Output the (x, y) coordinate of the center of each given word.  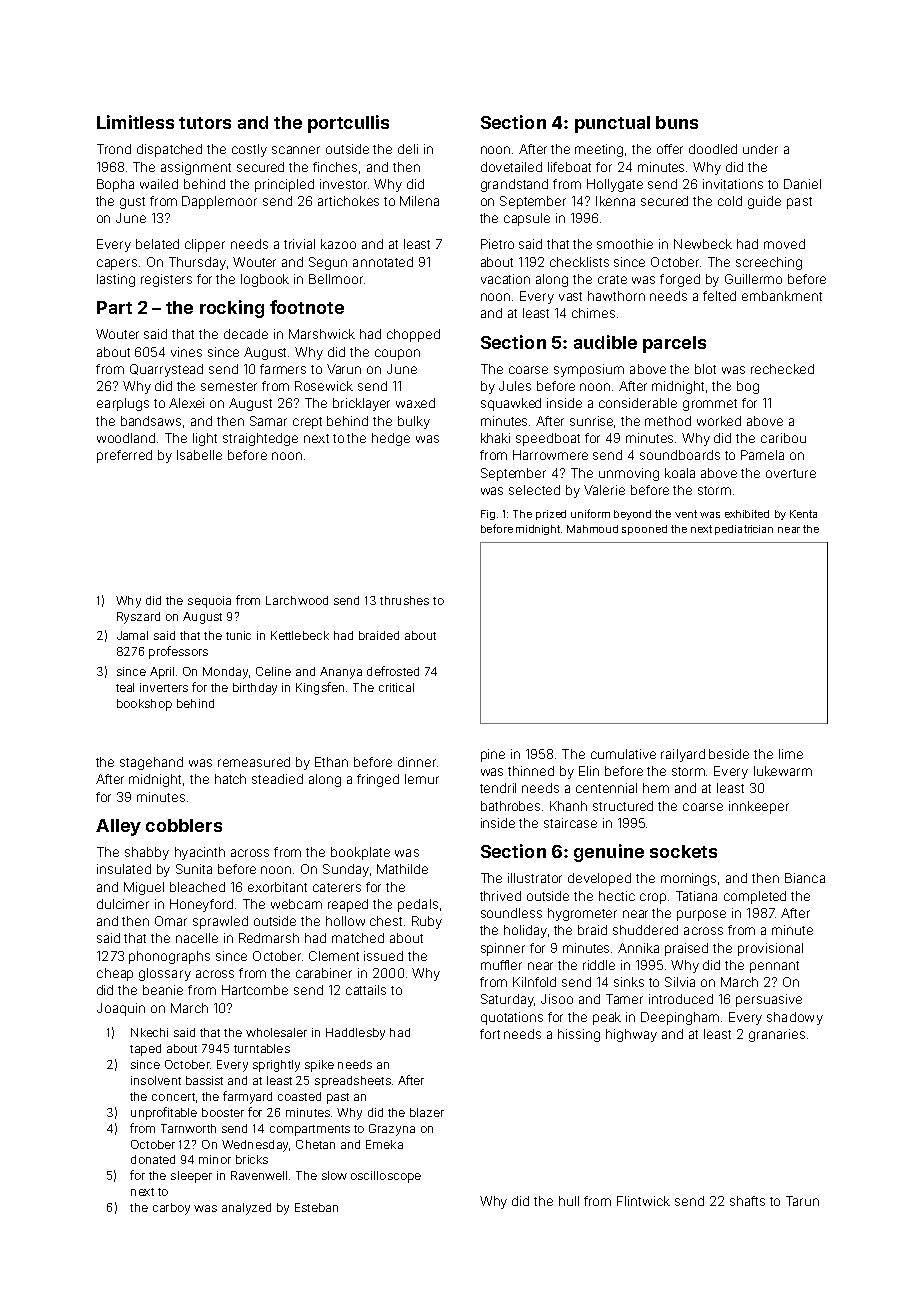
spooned (644, 530)
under (760, 149)
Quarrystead (166, 370)
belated (157, 244)
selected (534, 490)
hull (569, 1201)
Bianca (805, 878)
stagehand (151, 763)
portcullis (348, 124)
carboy (171, 1209)
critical (396, 687)
